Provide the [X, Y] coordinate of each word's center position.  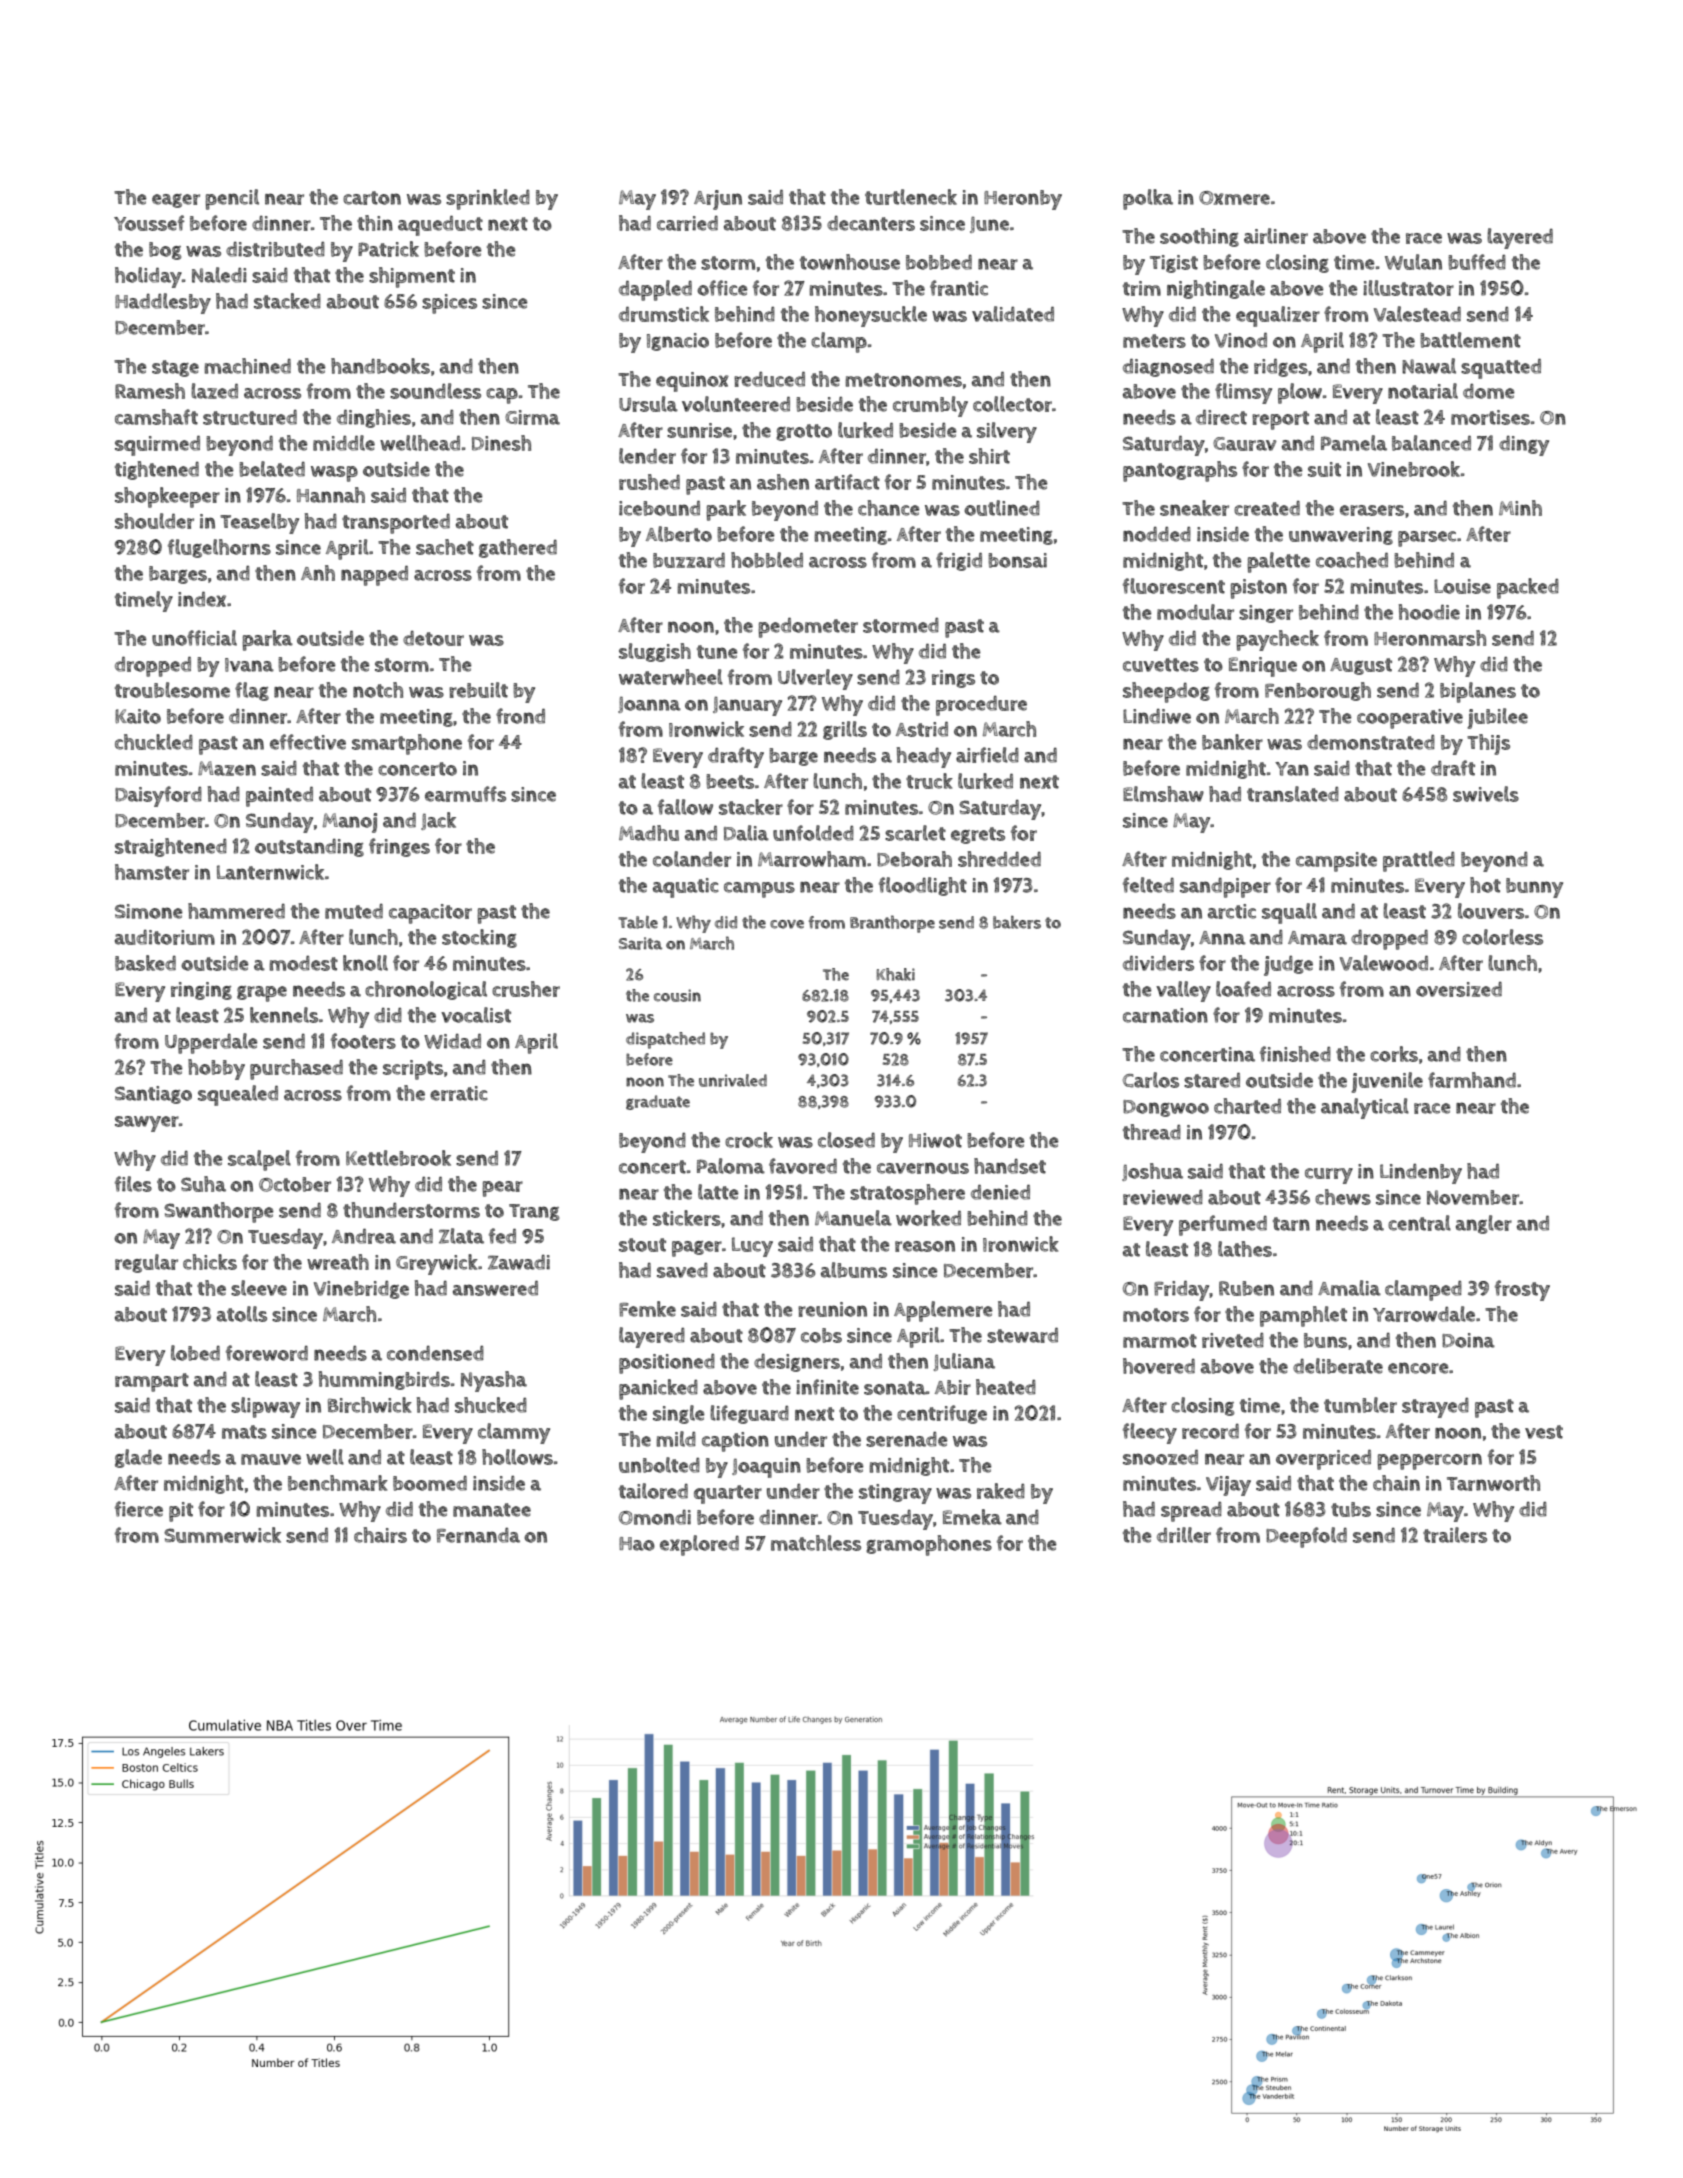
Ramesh [150, 391]
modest [303, 963]
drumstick [664, 314]
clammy [514, 1433]
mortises [1490, 417]
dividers [1158, 963]
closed [846, 1140]
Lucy [752, 1247]
